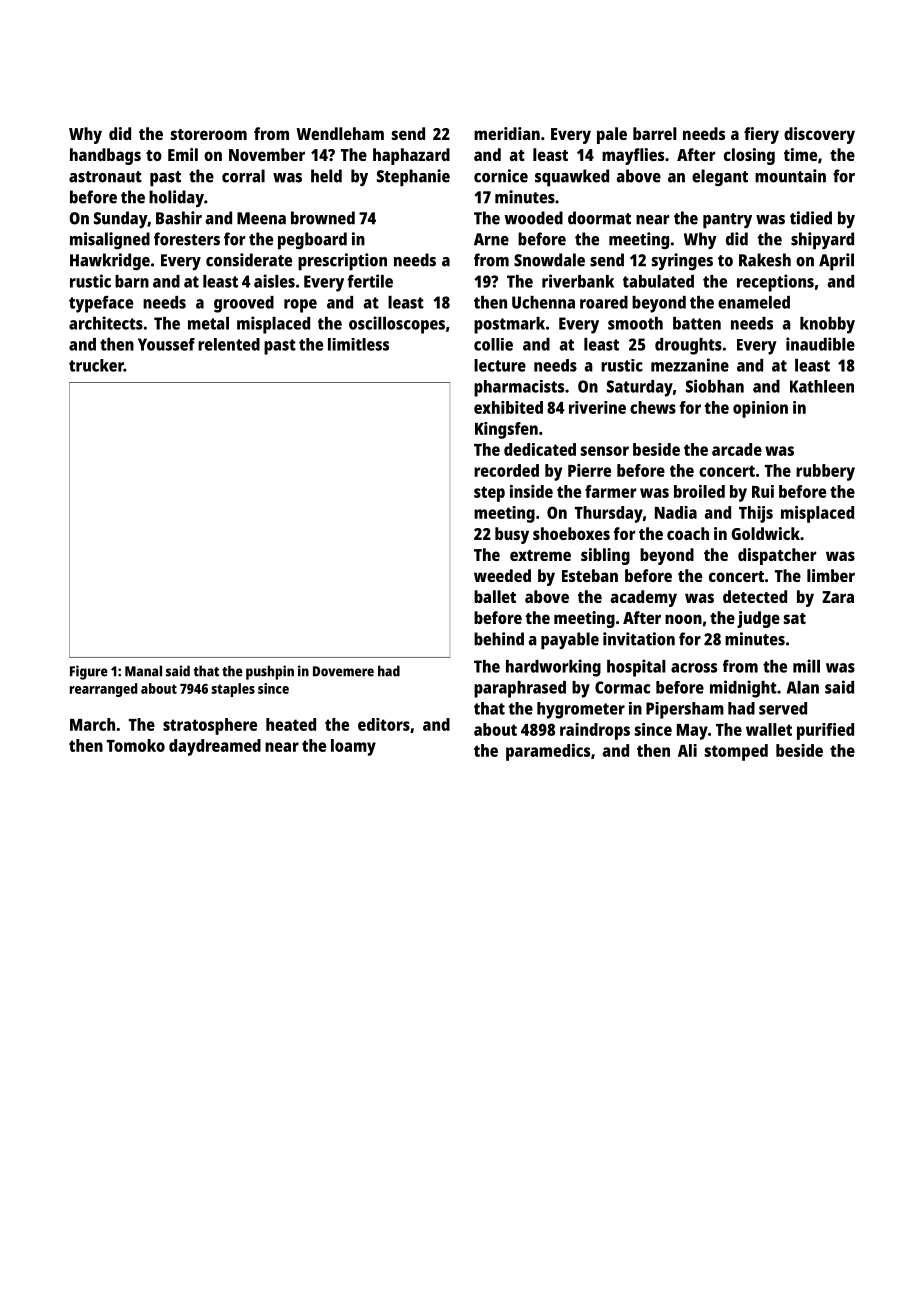 The image size is (924, 1308). I want to click on November, so click(267, 154).
